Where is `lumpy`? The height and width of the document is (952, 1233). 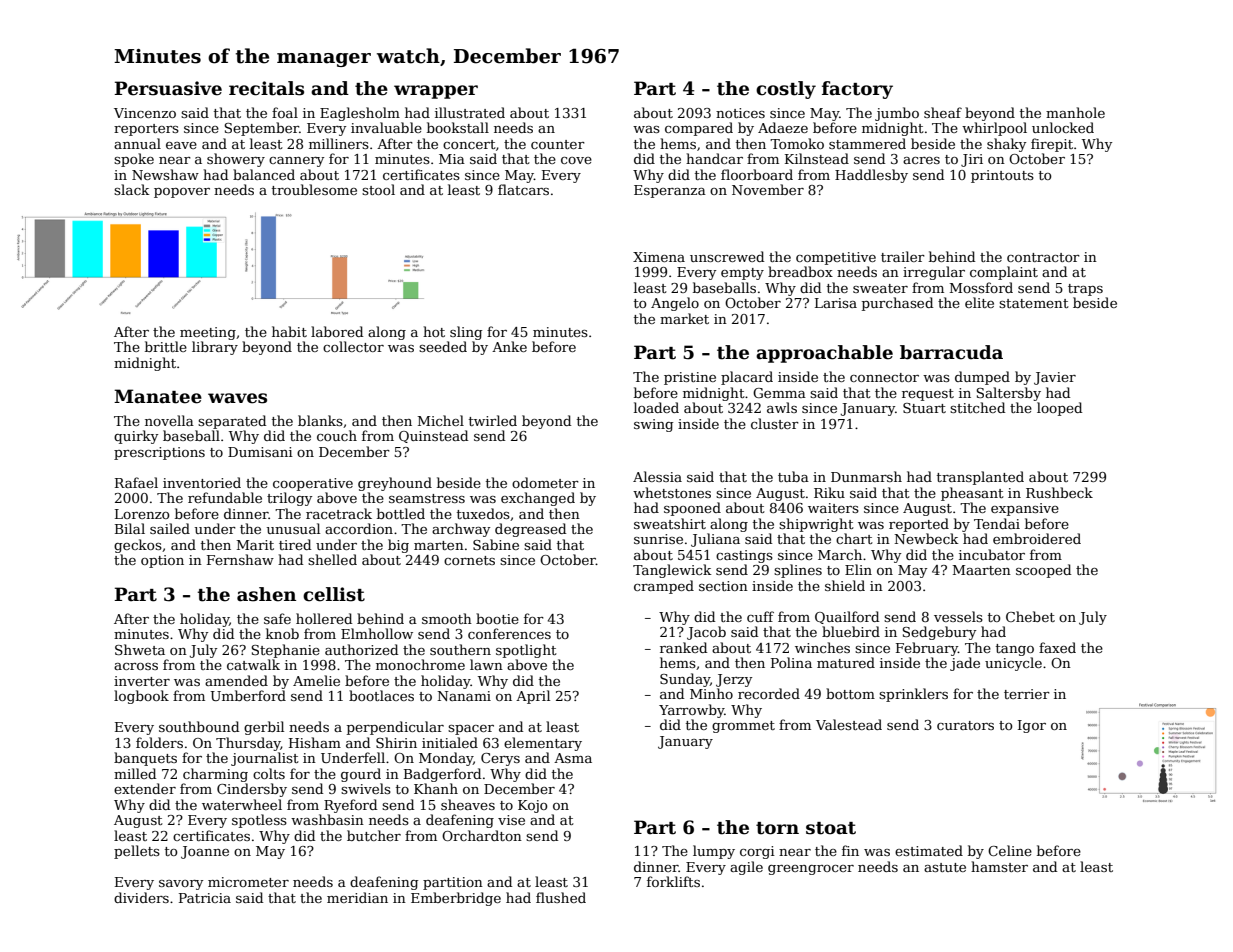
lumpy is located at coordinates (714, 852).
